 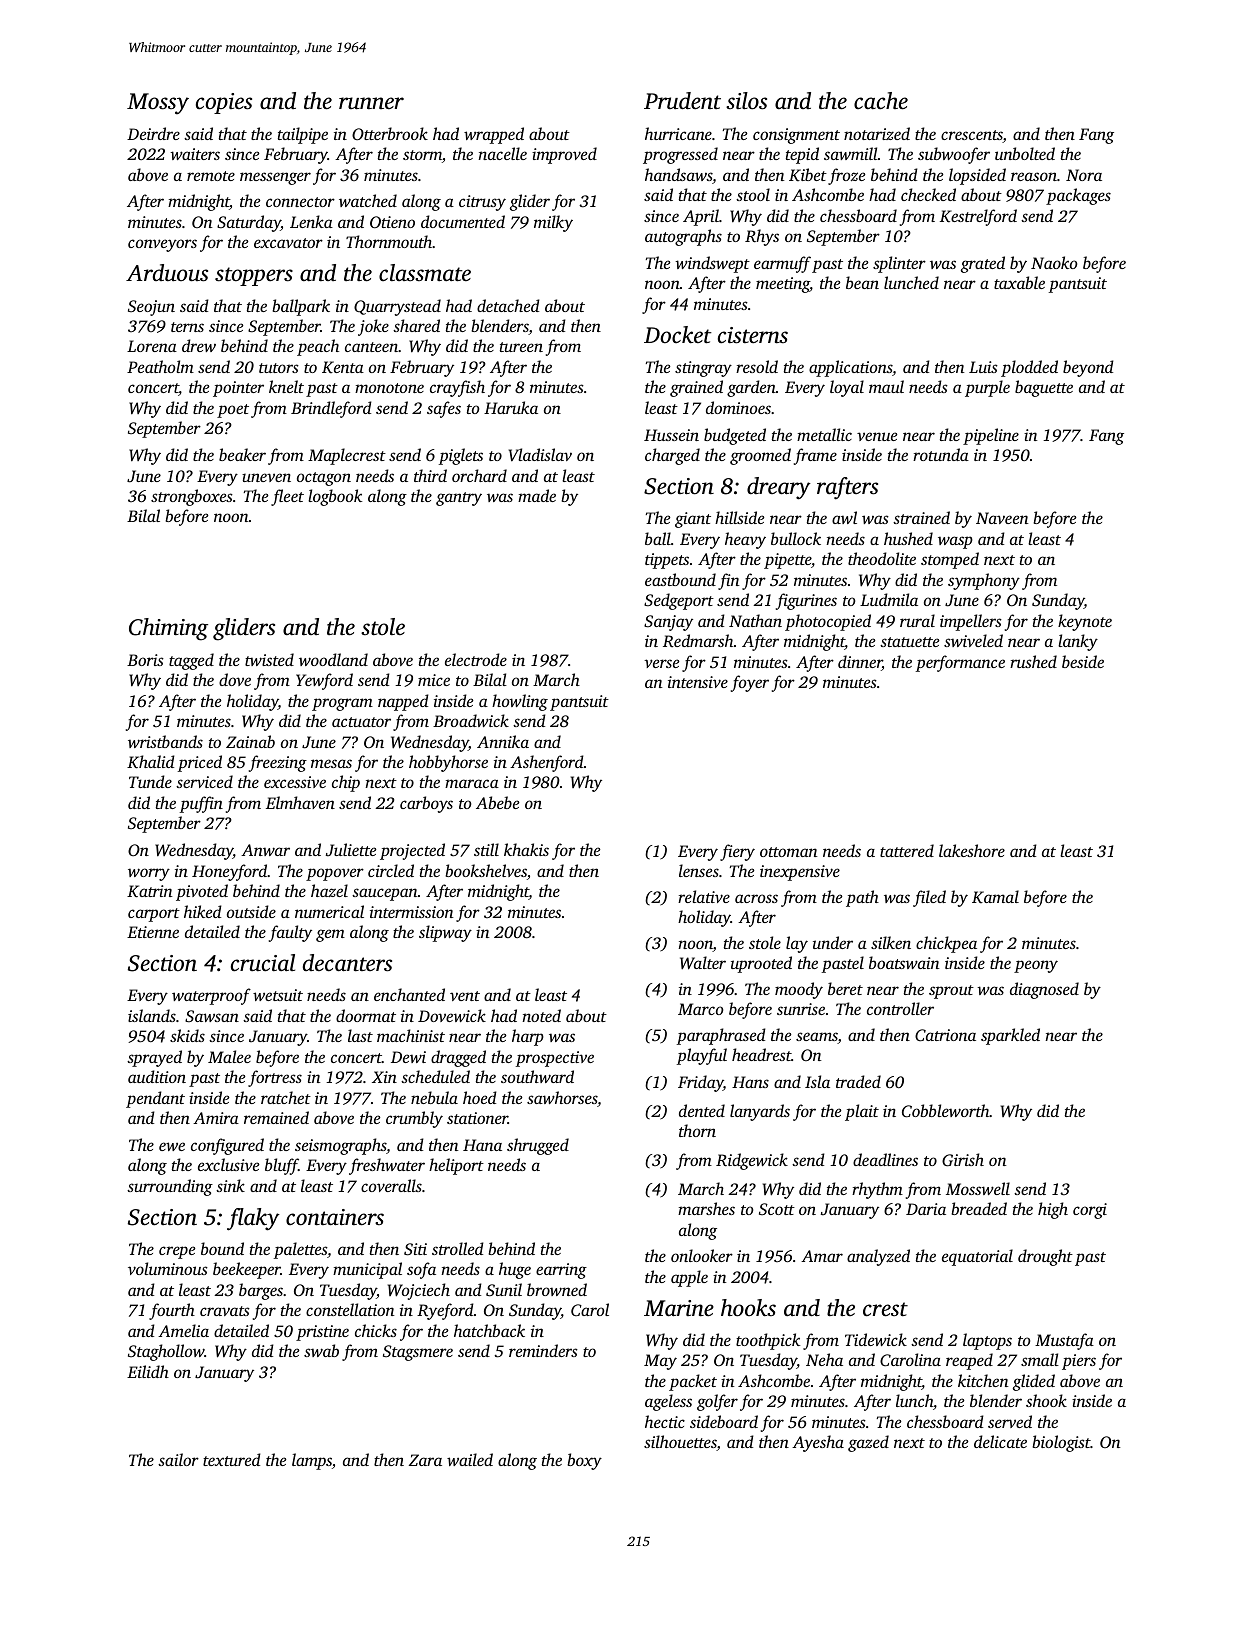 What do you see at coordinates (678, 174) in the page?
I see `handsaws` at bounding box center [678, 174].
